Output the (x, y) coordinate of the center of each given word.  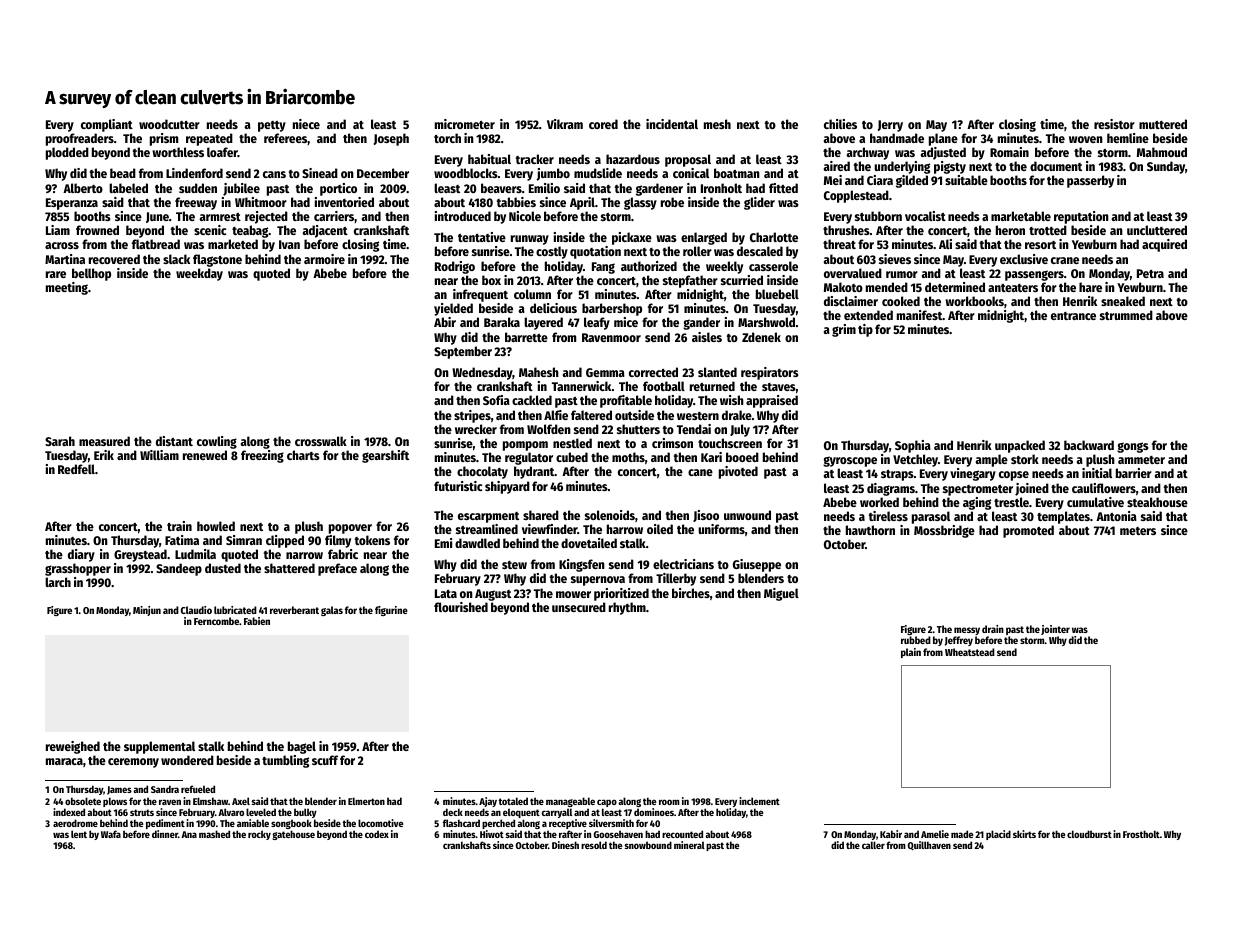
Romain (1009, 152)
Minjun (147, 611)
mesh (717, 124)
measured (104, 441)
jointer (1055, 630)
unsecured (579, 607)
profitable (626, 401)
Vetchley (915, 460)
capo (607, 803)
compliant (107, 125)
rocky (259, 835)
